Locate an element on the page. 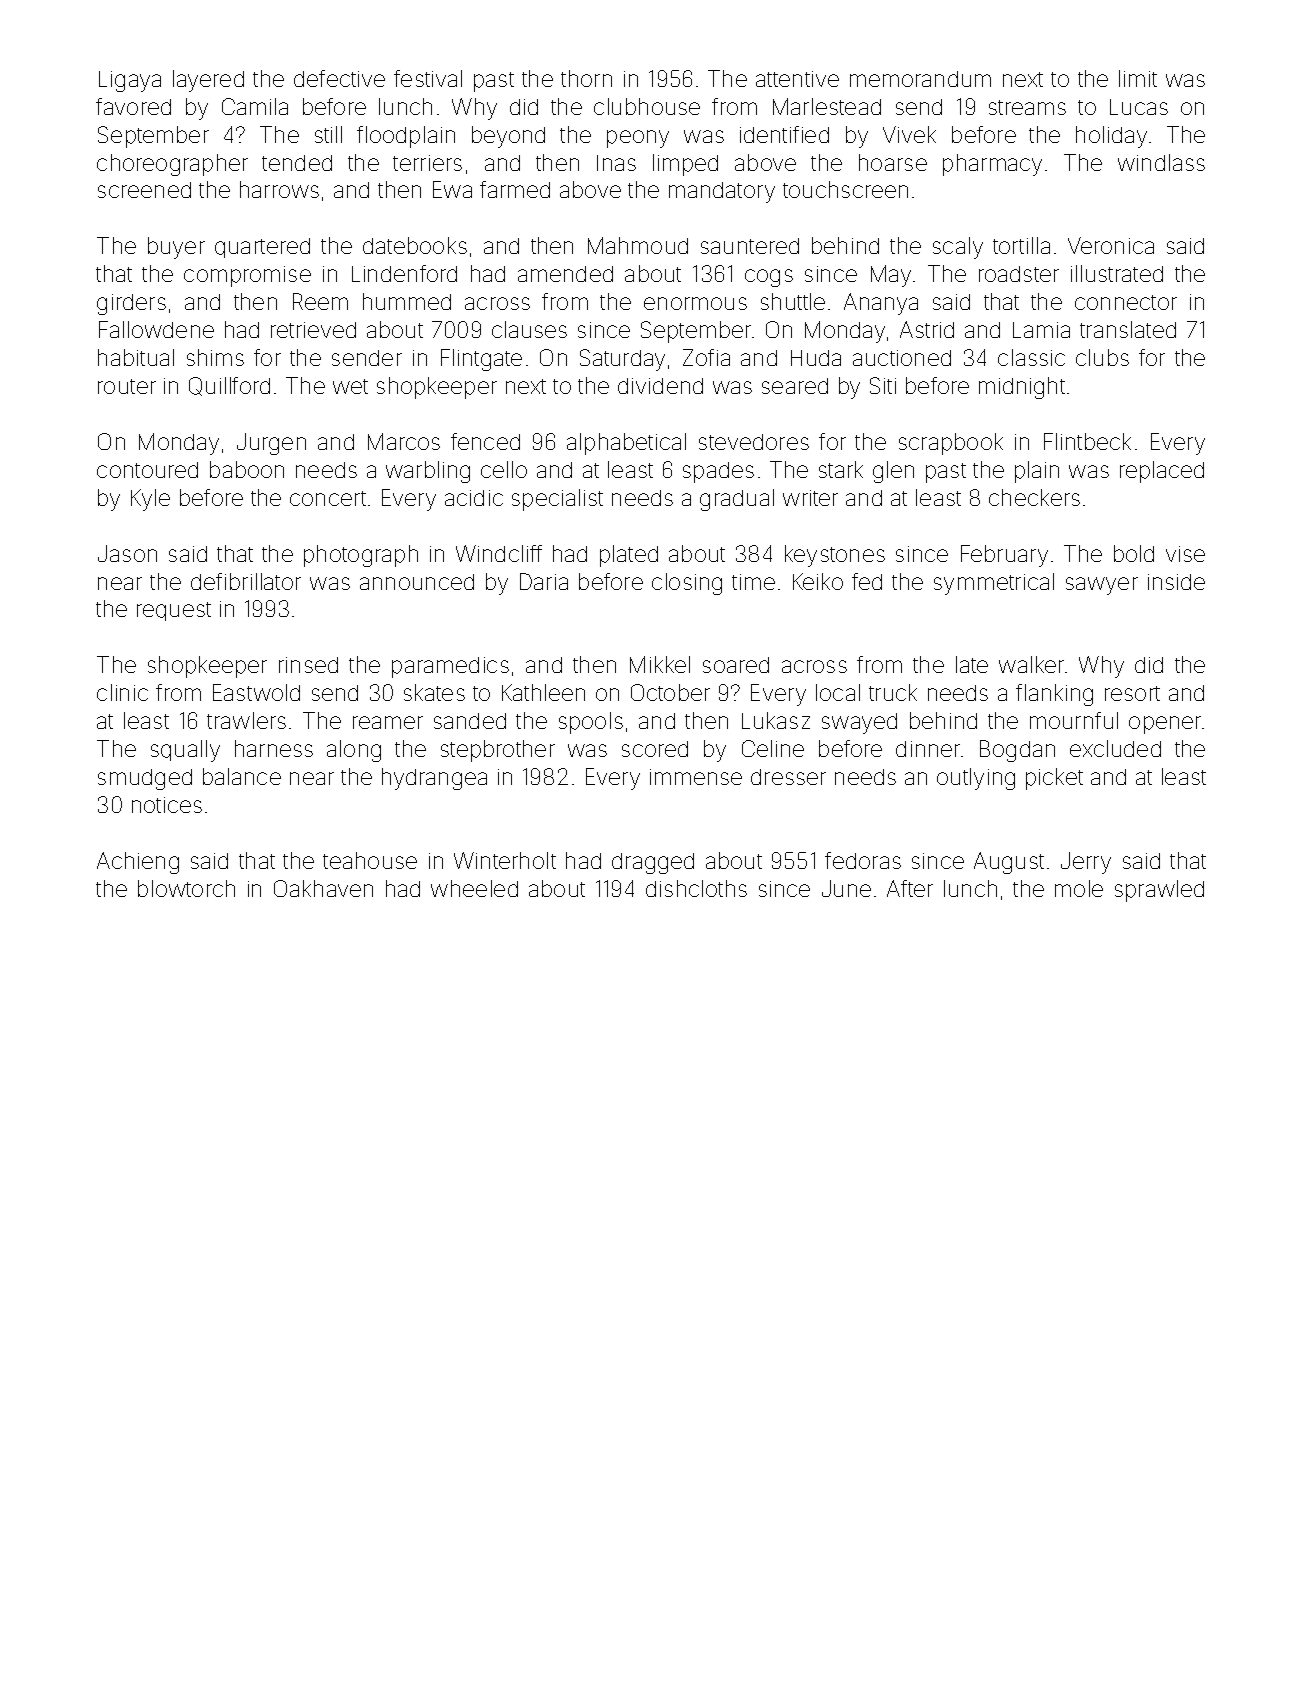 This document has height=1687, width=1304. time is located at coordinates (753, 582).
